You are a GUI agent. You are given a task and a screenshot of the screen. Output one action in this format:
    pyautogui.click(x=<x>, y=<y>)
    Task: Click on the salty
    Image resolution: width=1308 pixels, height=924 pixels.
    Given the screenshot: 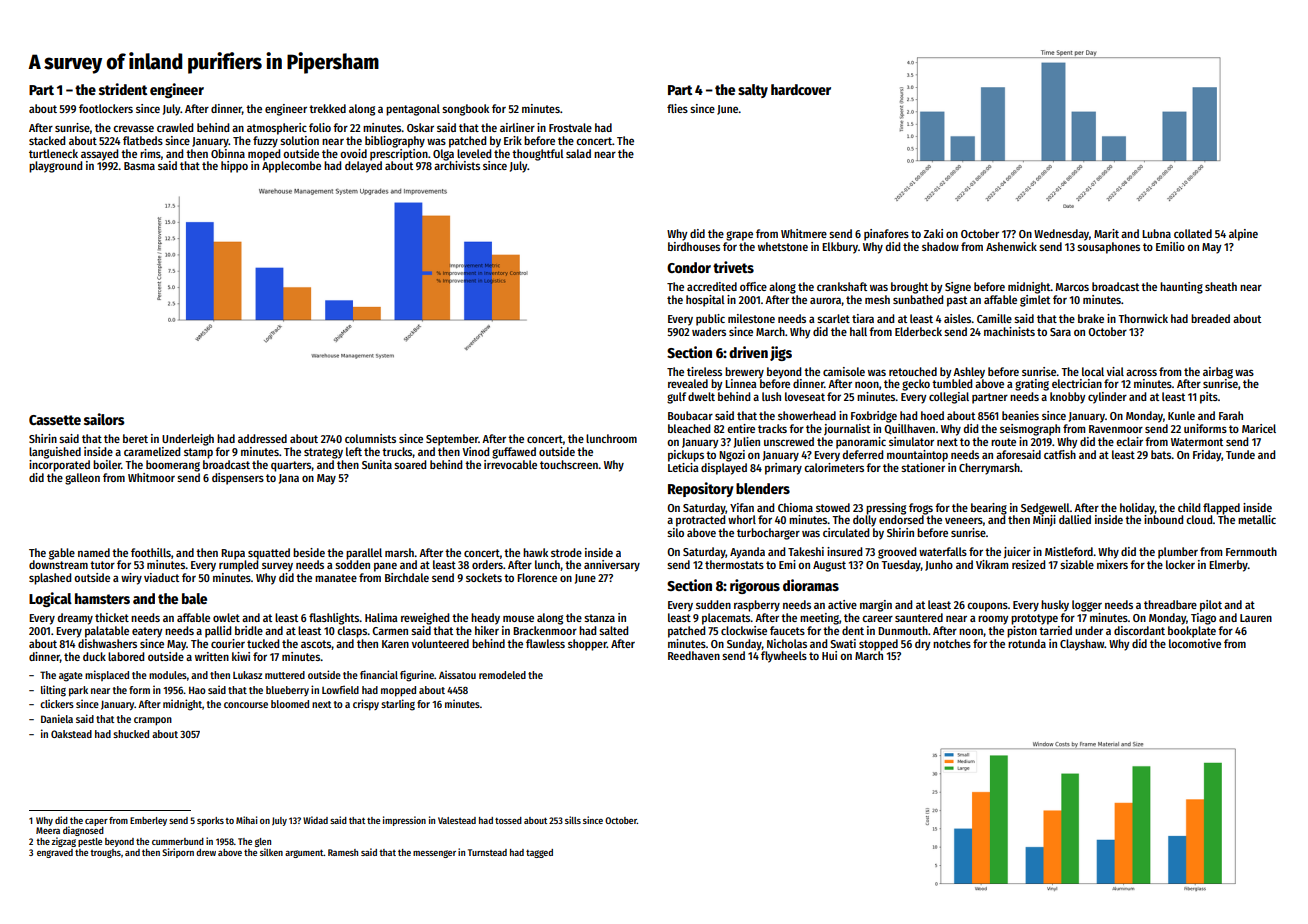 What is the action you would take?
    pyautogui.click(x=753, y=91)
